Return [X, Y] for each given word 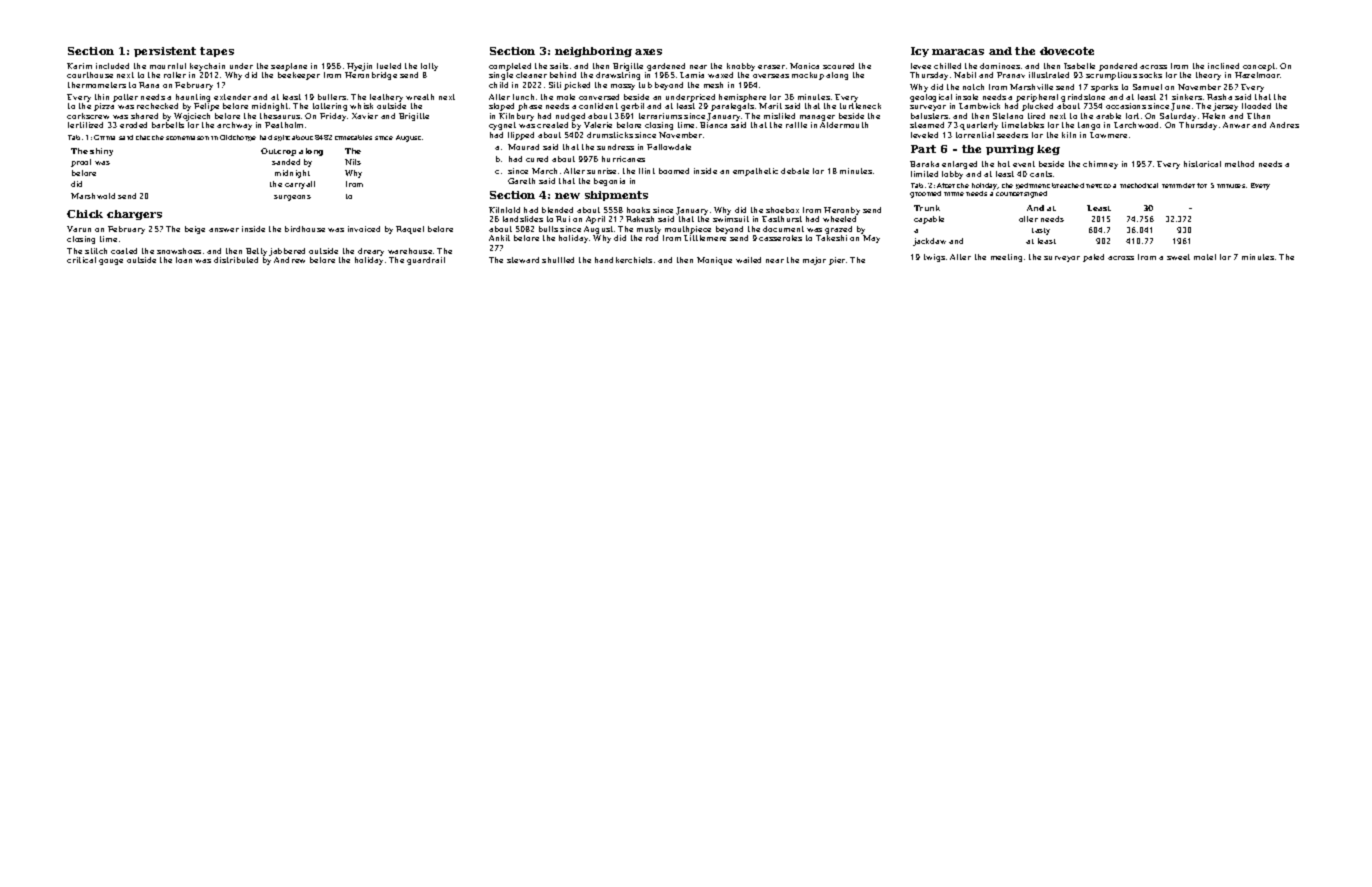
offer [1028, 219]
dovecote [1067, 51]
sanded [286, 162]
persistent [165, 52]
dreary [371, 252]
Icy [920, 52]
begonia [609, 182]
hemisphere [742, 98]
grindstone [1083, 98]
